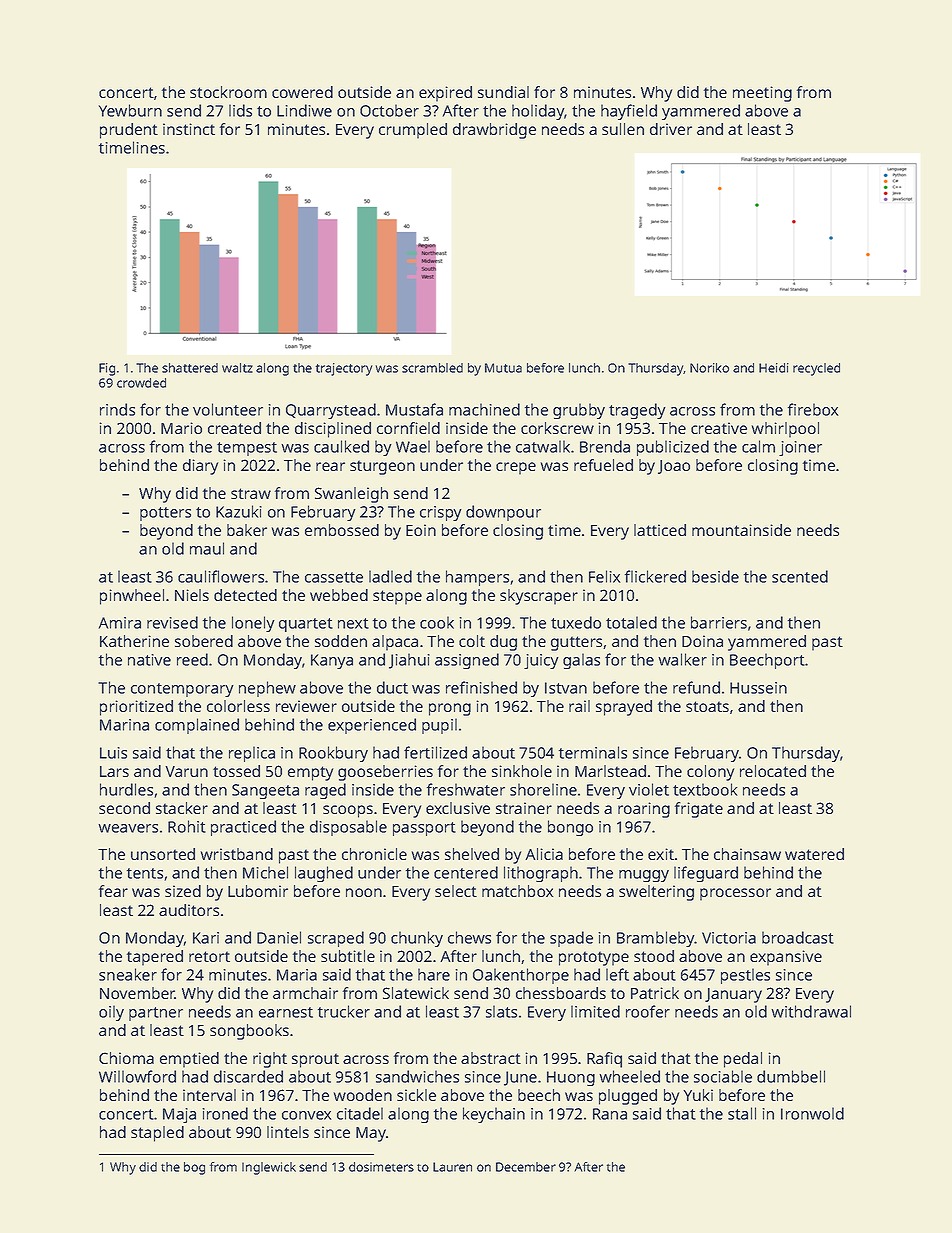  Describe the element at coordinates (682, 659) in the document. I see `walker` at that location.
